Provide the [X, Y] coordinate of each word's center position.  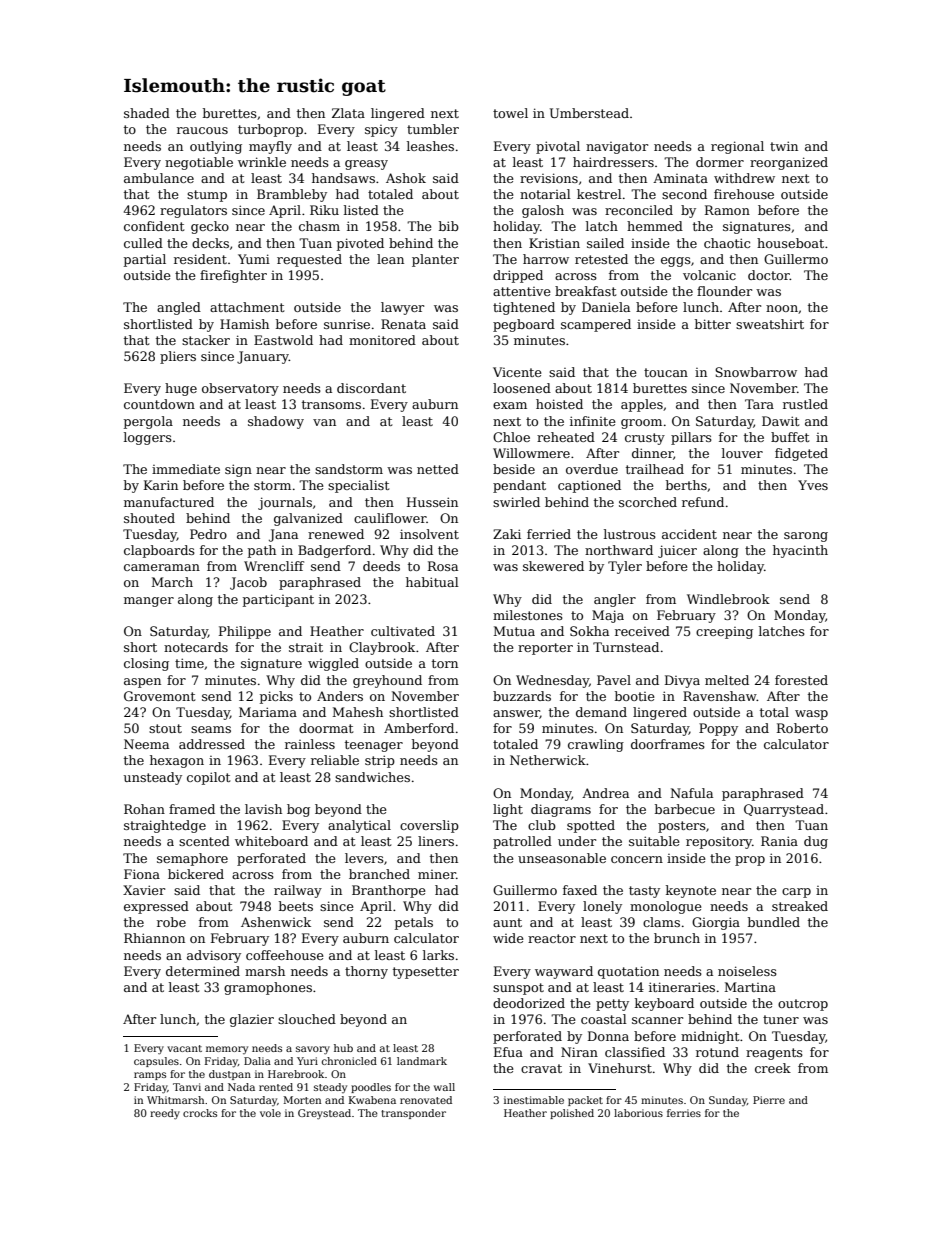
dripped [518, 276]
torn [445, 663]
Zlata [348, 113]
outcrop [803, 1005]
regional [737, 147]
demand [601, 712]
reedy [165, 1114]
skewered [553, 566]
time [189, 663]
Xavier [144, 890]
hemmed [655, 226]
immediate [186, 469]
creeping [724, 633]
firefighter [233, 276]
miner [437, 874]
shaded [147, 113]
